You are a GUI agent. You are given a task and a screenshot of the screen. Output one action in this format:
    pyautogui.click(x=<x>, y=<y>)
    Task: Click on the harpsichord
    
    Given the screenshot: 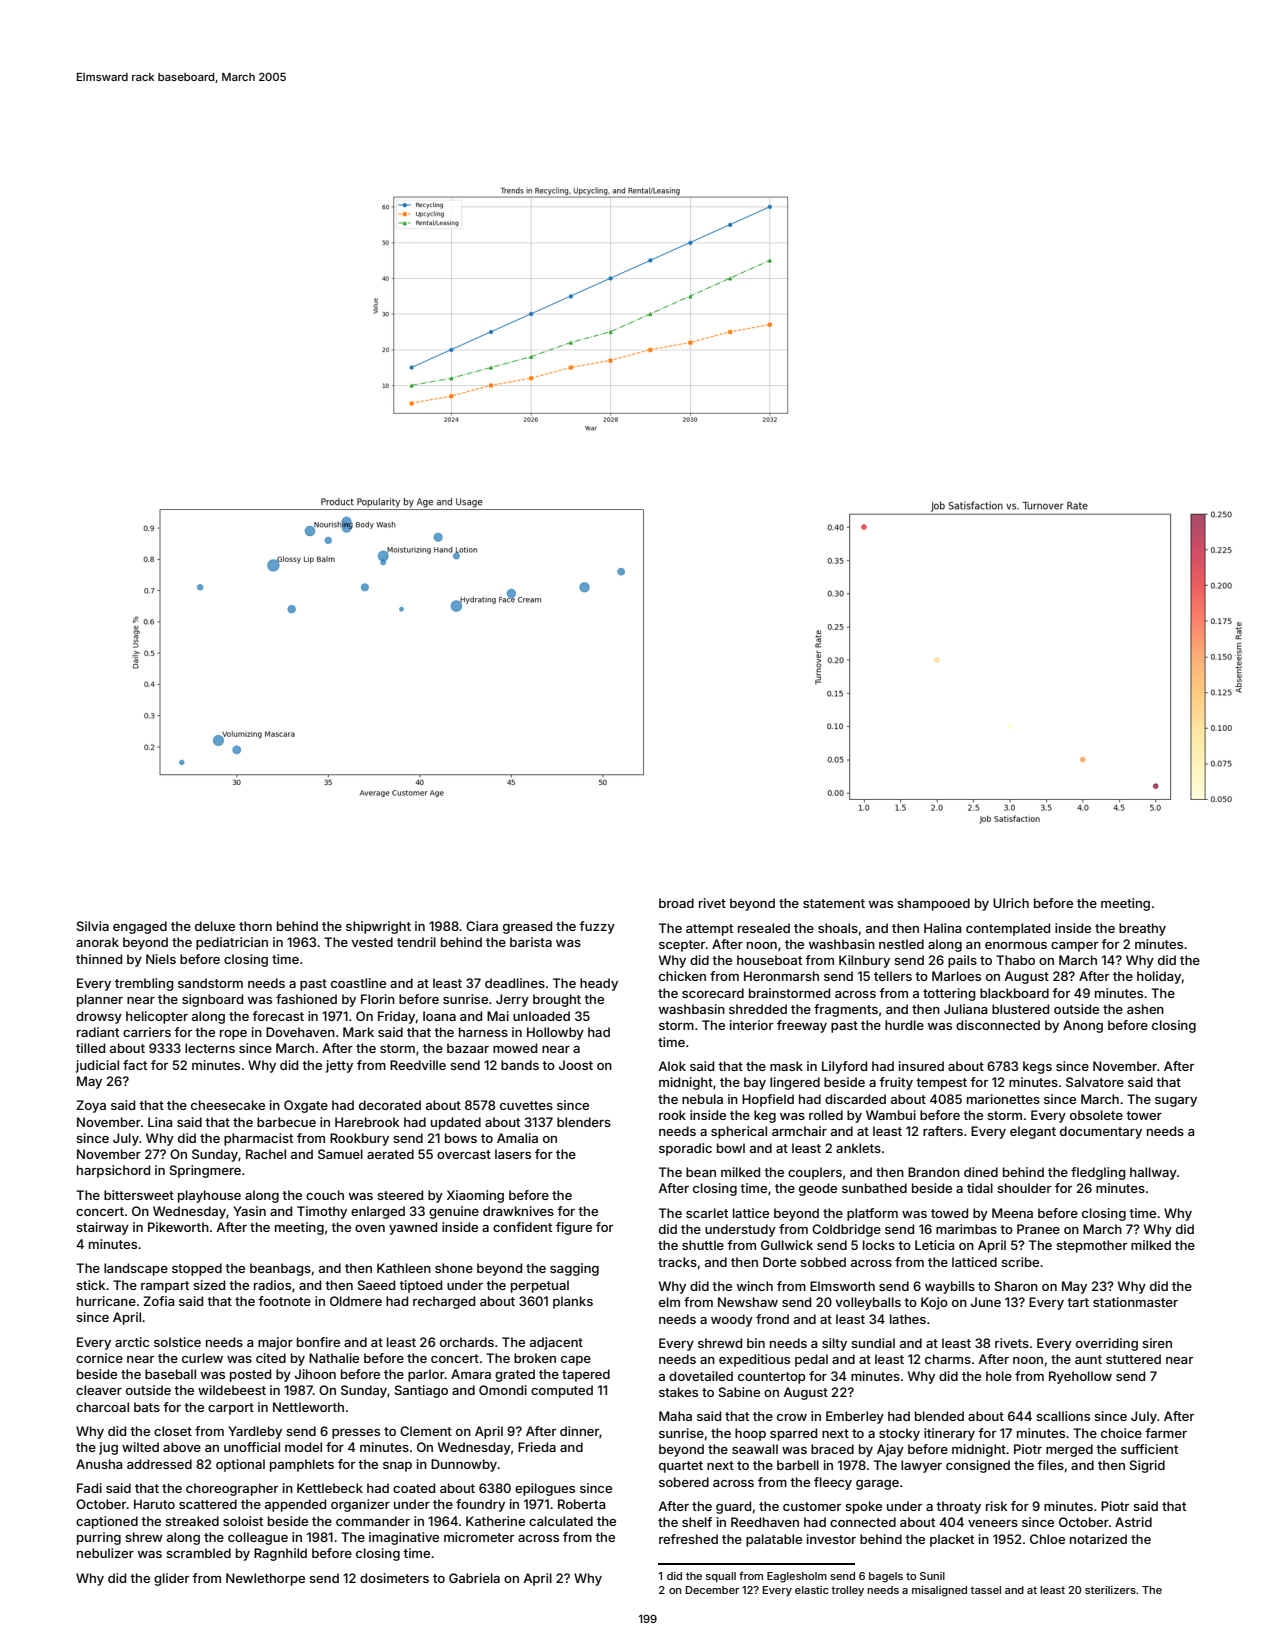 What is the action you would take?
    pyautogui.click(x=113, y=1171)
